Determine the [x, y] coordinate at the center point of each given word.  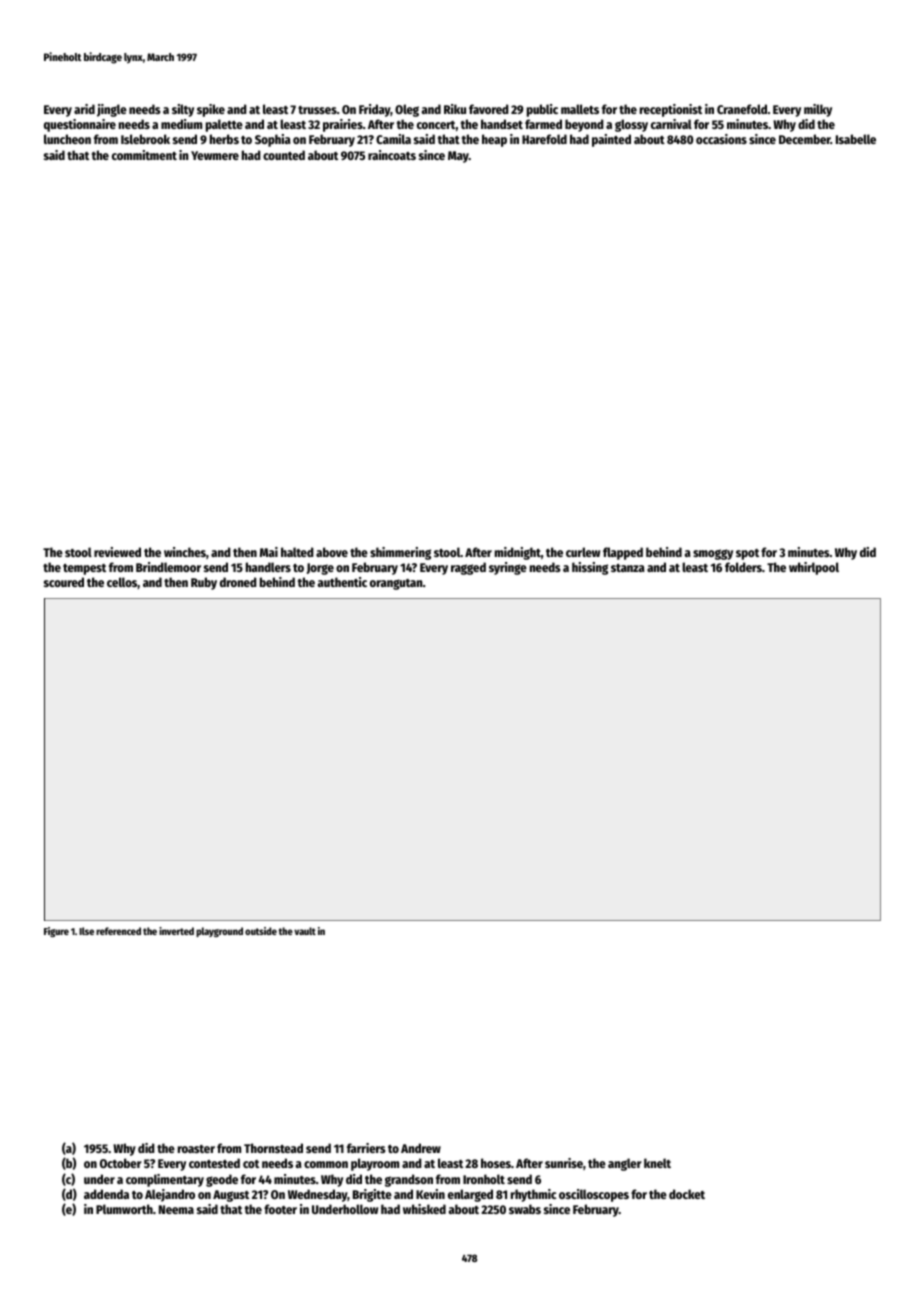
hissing [590, 568]
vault [305, 931]
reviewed [117, 552]
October [121, 1163]
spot [747, 554]
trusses [317, 110]
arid [84, 109]
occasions [721, 139]
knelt [657, 1163]
